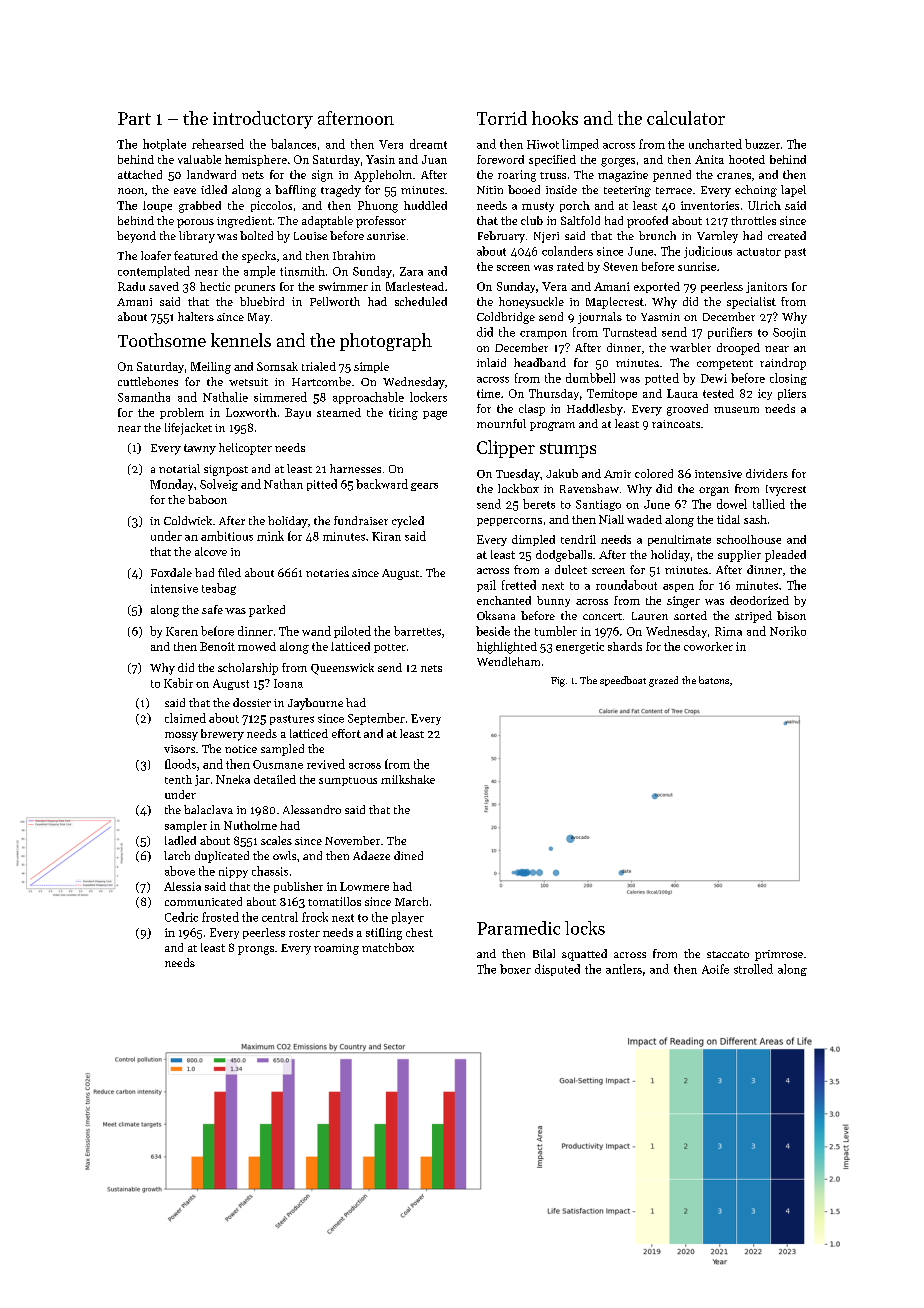 Image resolution: width=924 pixels, height=1308 pixels. Describe the element at coordinates (620, 266) in the document. I see `Steven` at that location.
